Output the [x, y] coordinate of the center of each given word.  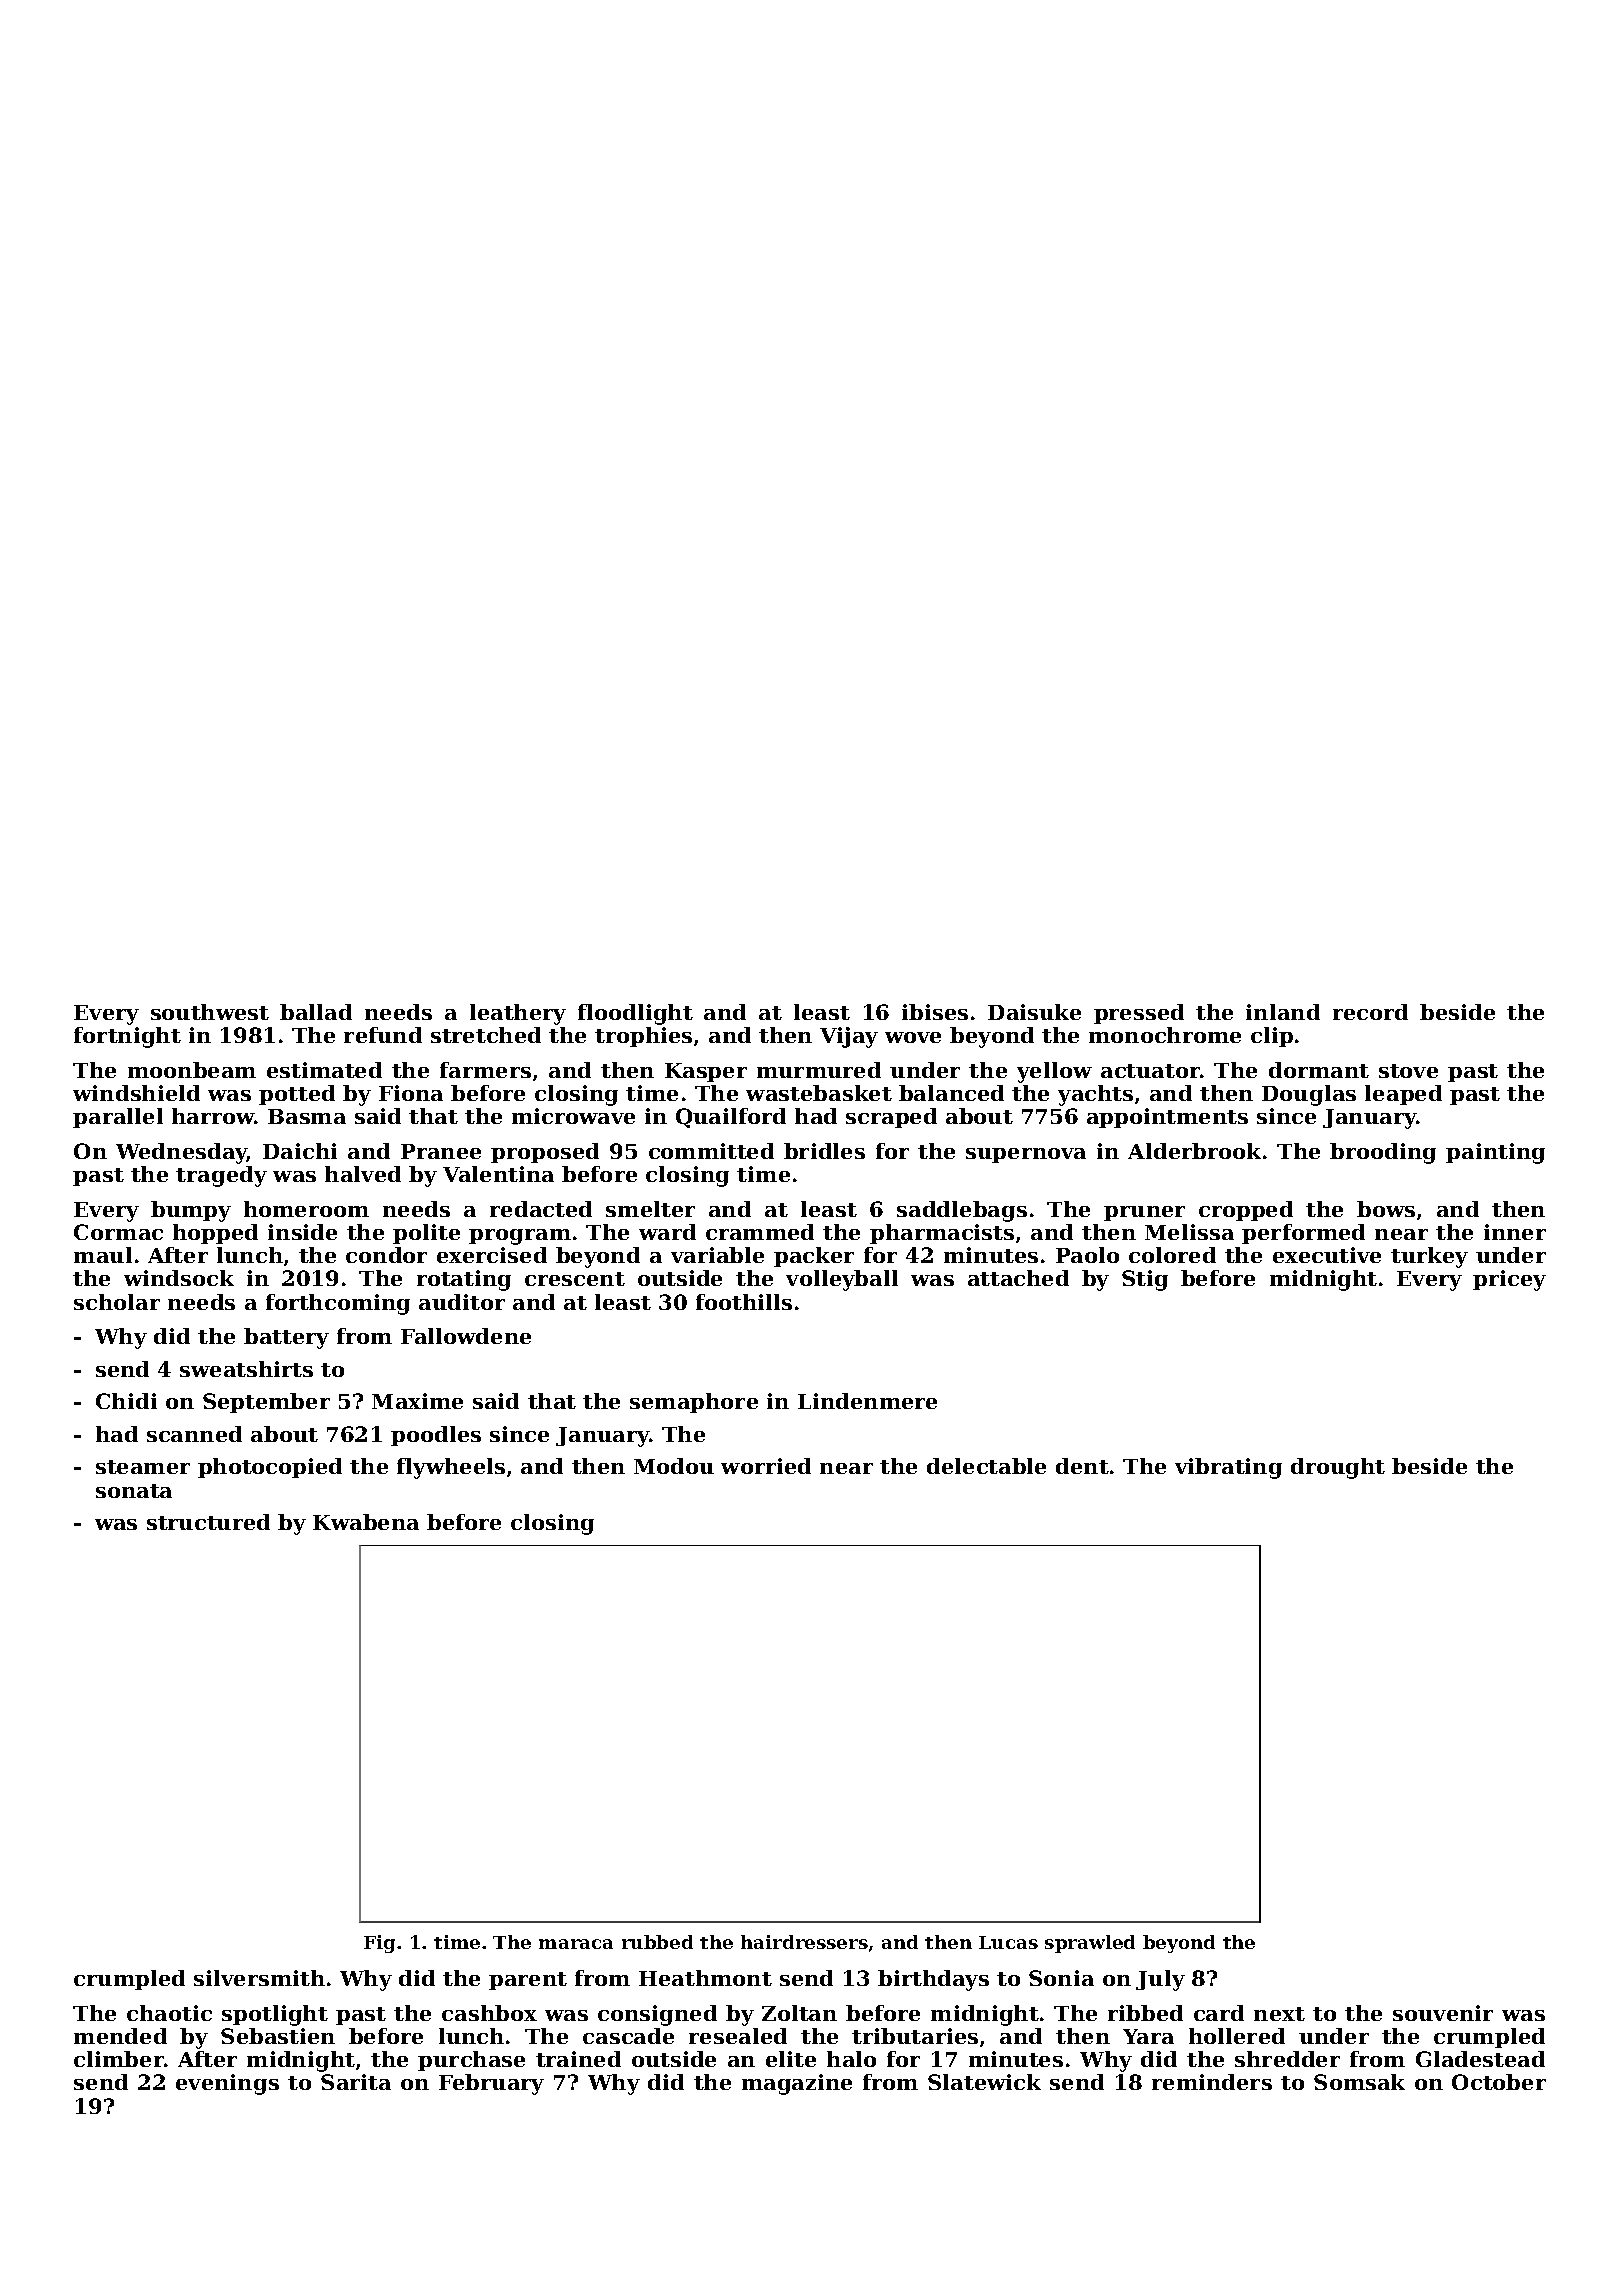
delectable [986, 1466]
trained [578, 2059]
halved [363, 1174]
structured [208, 1522]
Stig [1145, 1280]
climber [119, 2059]
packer [814, 1257]
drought [1338, 1468]
